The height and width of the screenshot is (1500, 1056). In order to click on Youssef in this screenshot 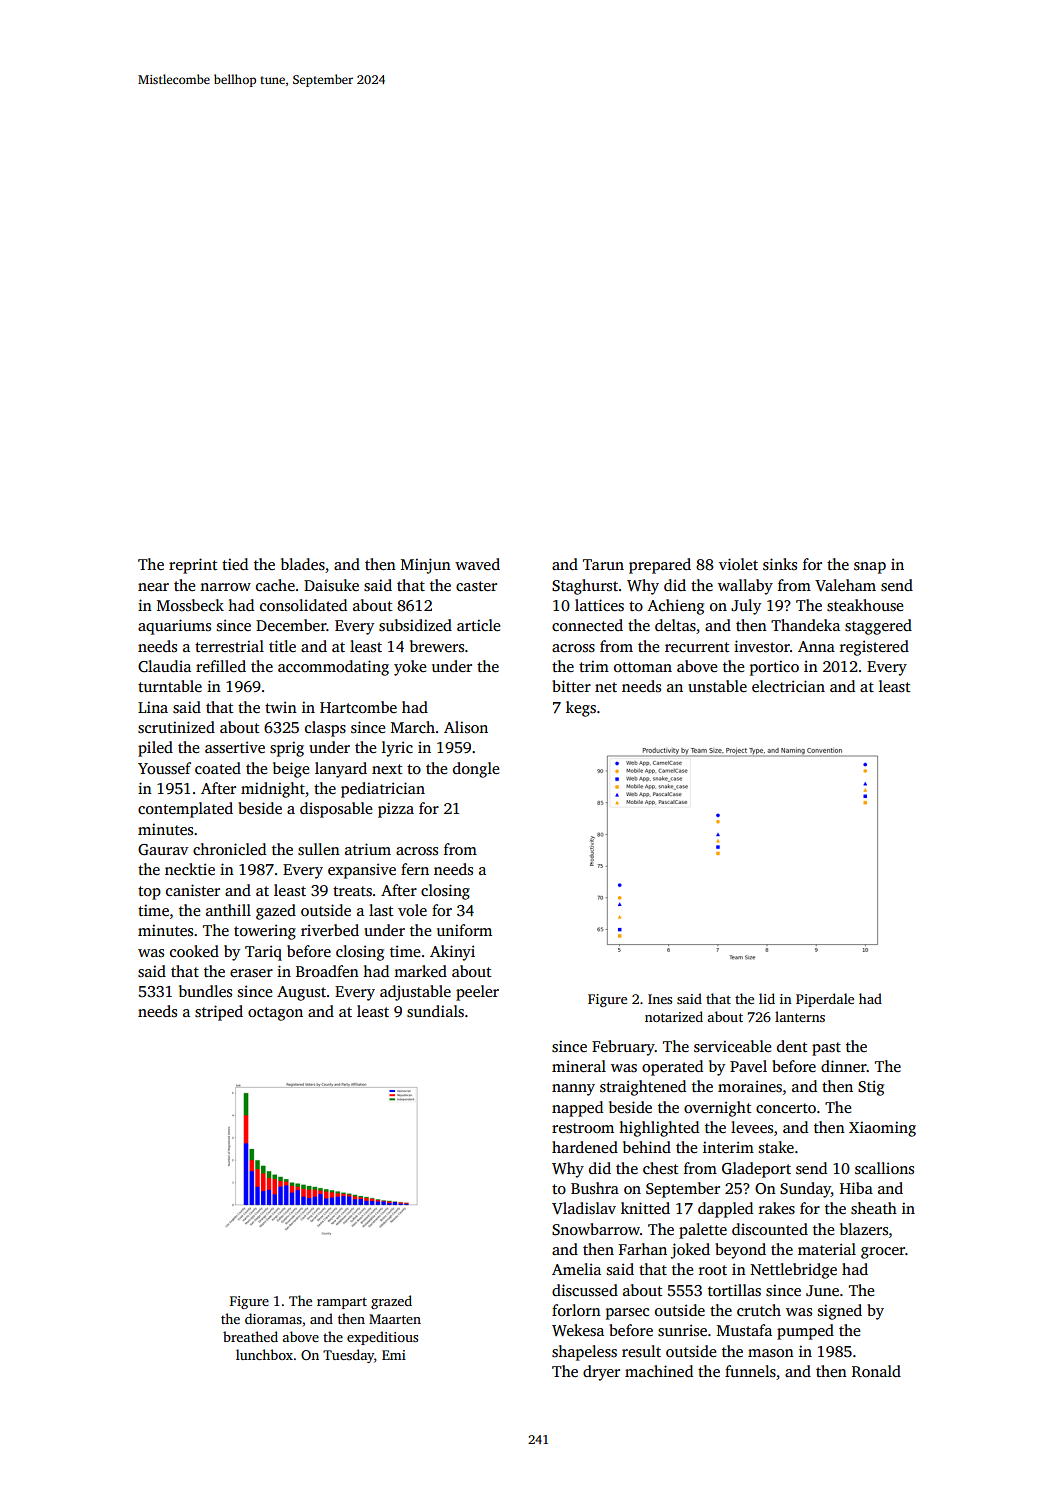, I will do `click(164, 768)`.
